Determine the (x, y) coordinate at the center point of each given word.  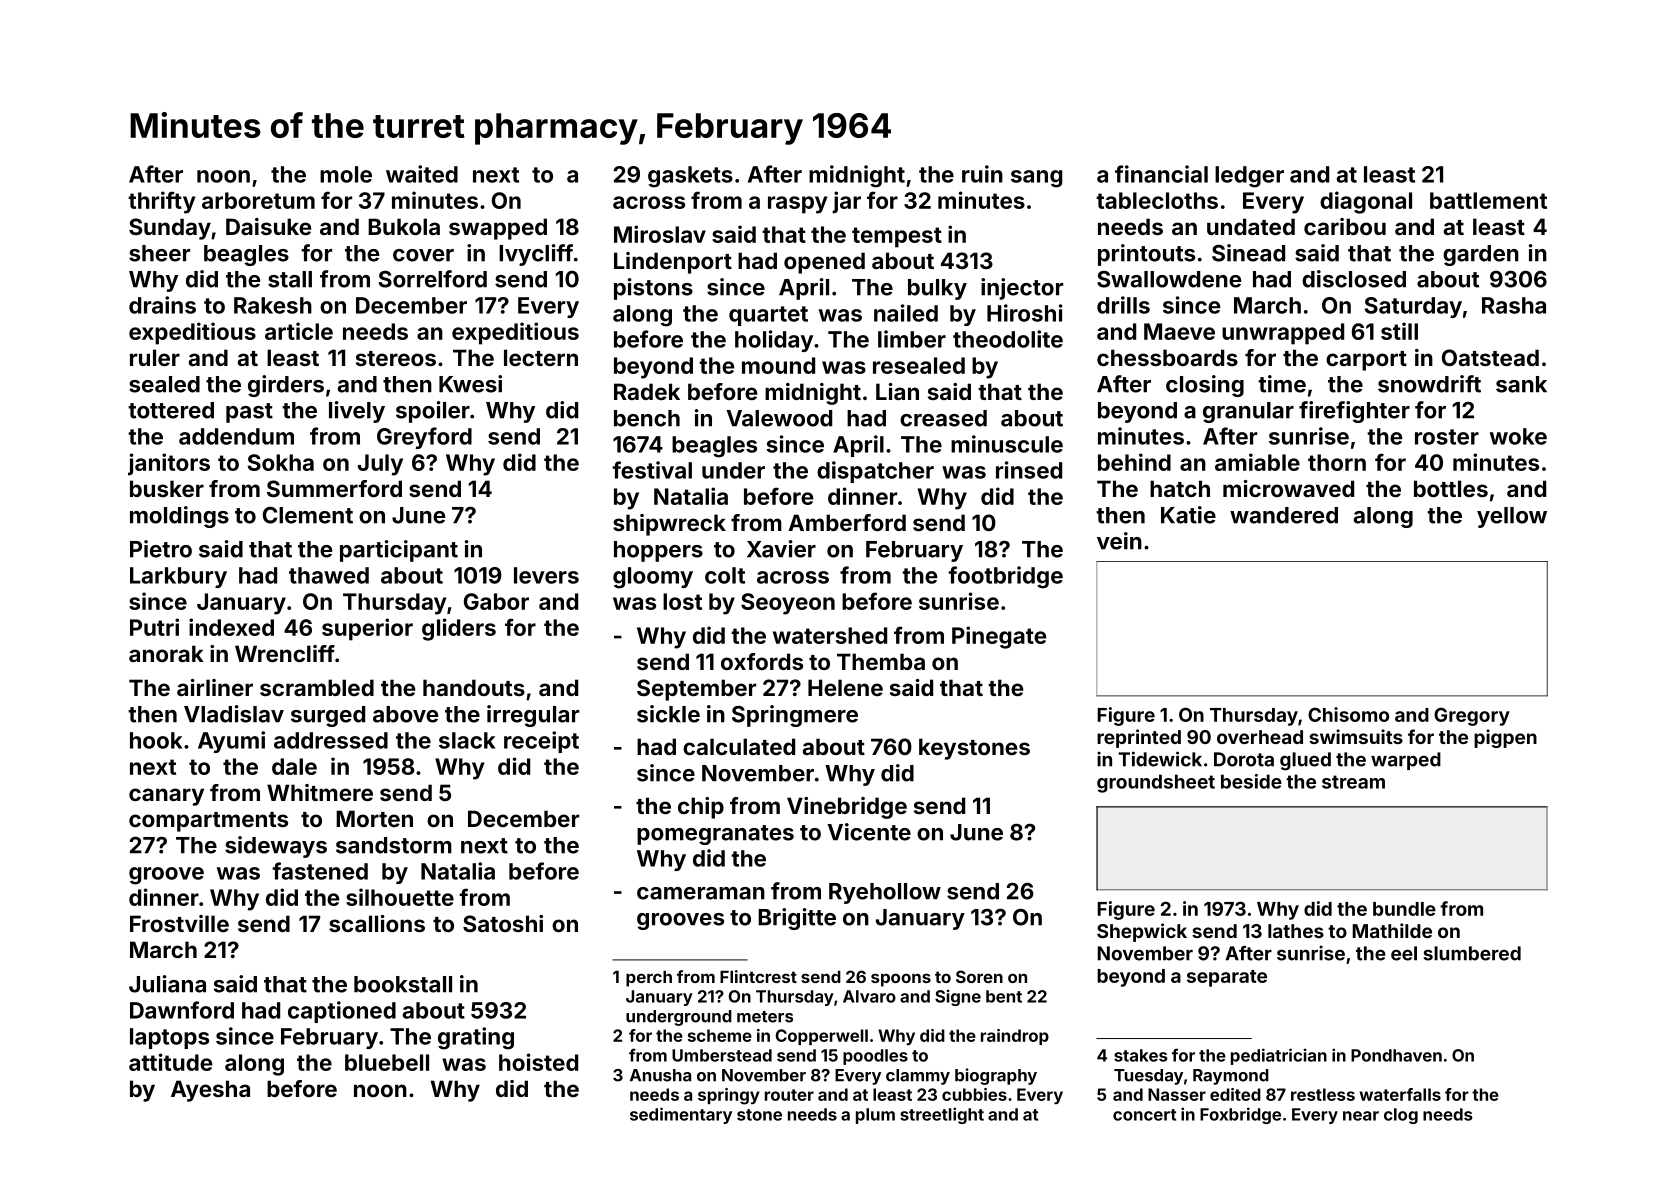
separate (1227, 978)
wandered (1284, 515)
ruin (982, 174)
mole (346, 174)
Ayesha (210, 1091)
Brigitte (797, 919)
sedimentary (681, 1115)
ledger (1249, 177)
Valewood (779, 418)
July (380, 465)
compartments (208, 822)
